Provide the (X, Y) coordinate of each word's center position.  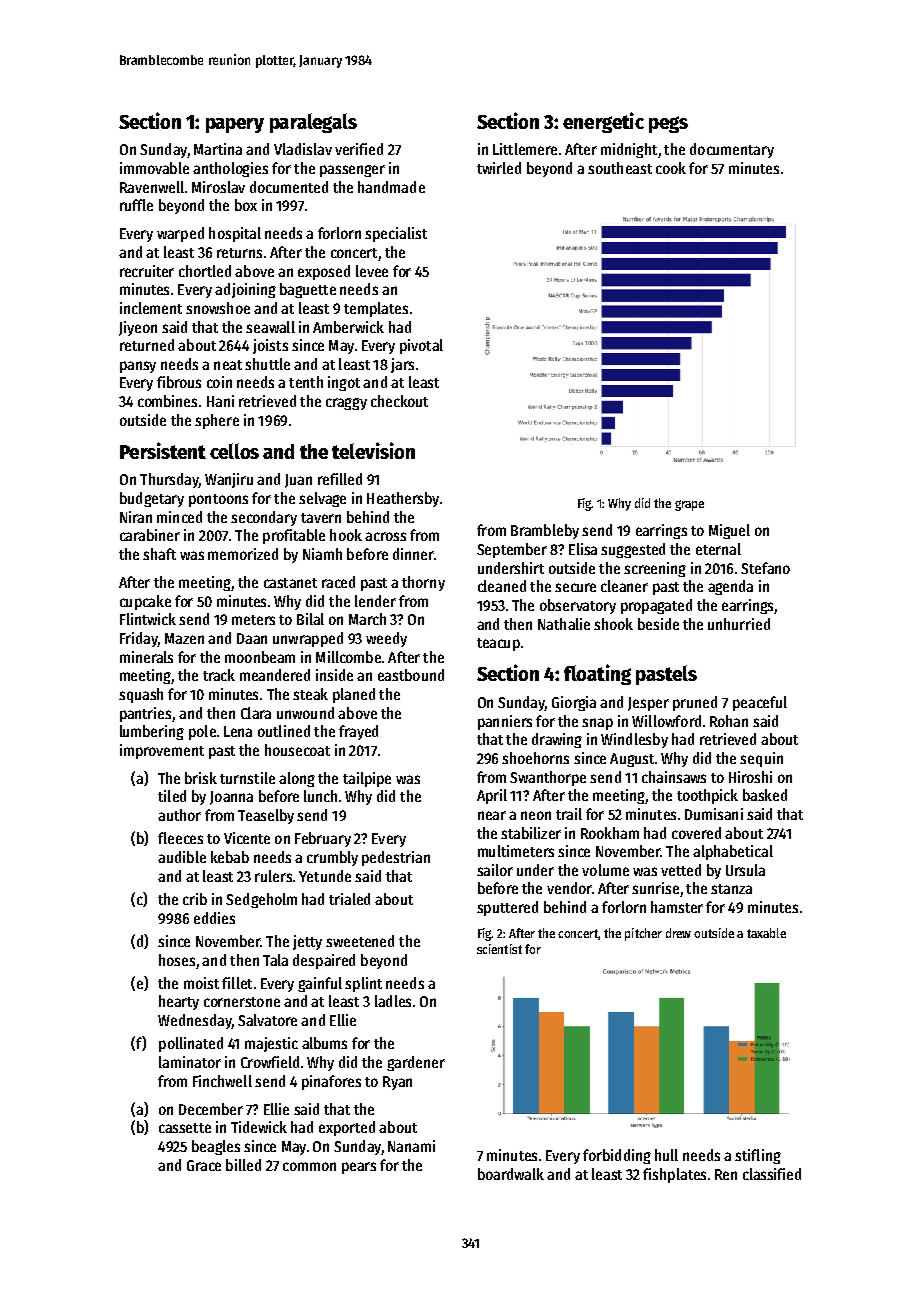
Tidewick (259, 1127)
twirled (499, 168)
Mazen (184, 638)
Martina (218, 149)
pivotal (421, 346)
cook (671, 168)
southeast (620, 168)
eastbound (411, 675)
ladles (393, 1001)
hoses (177, 960)
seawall (270, 327)
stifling (758, 1156)
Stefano (765, 568)
